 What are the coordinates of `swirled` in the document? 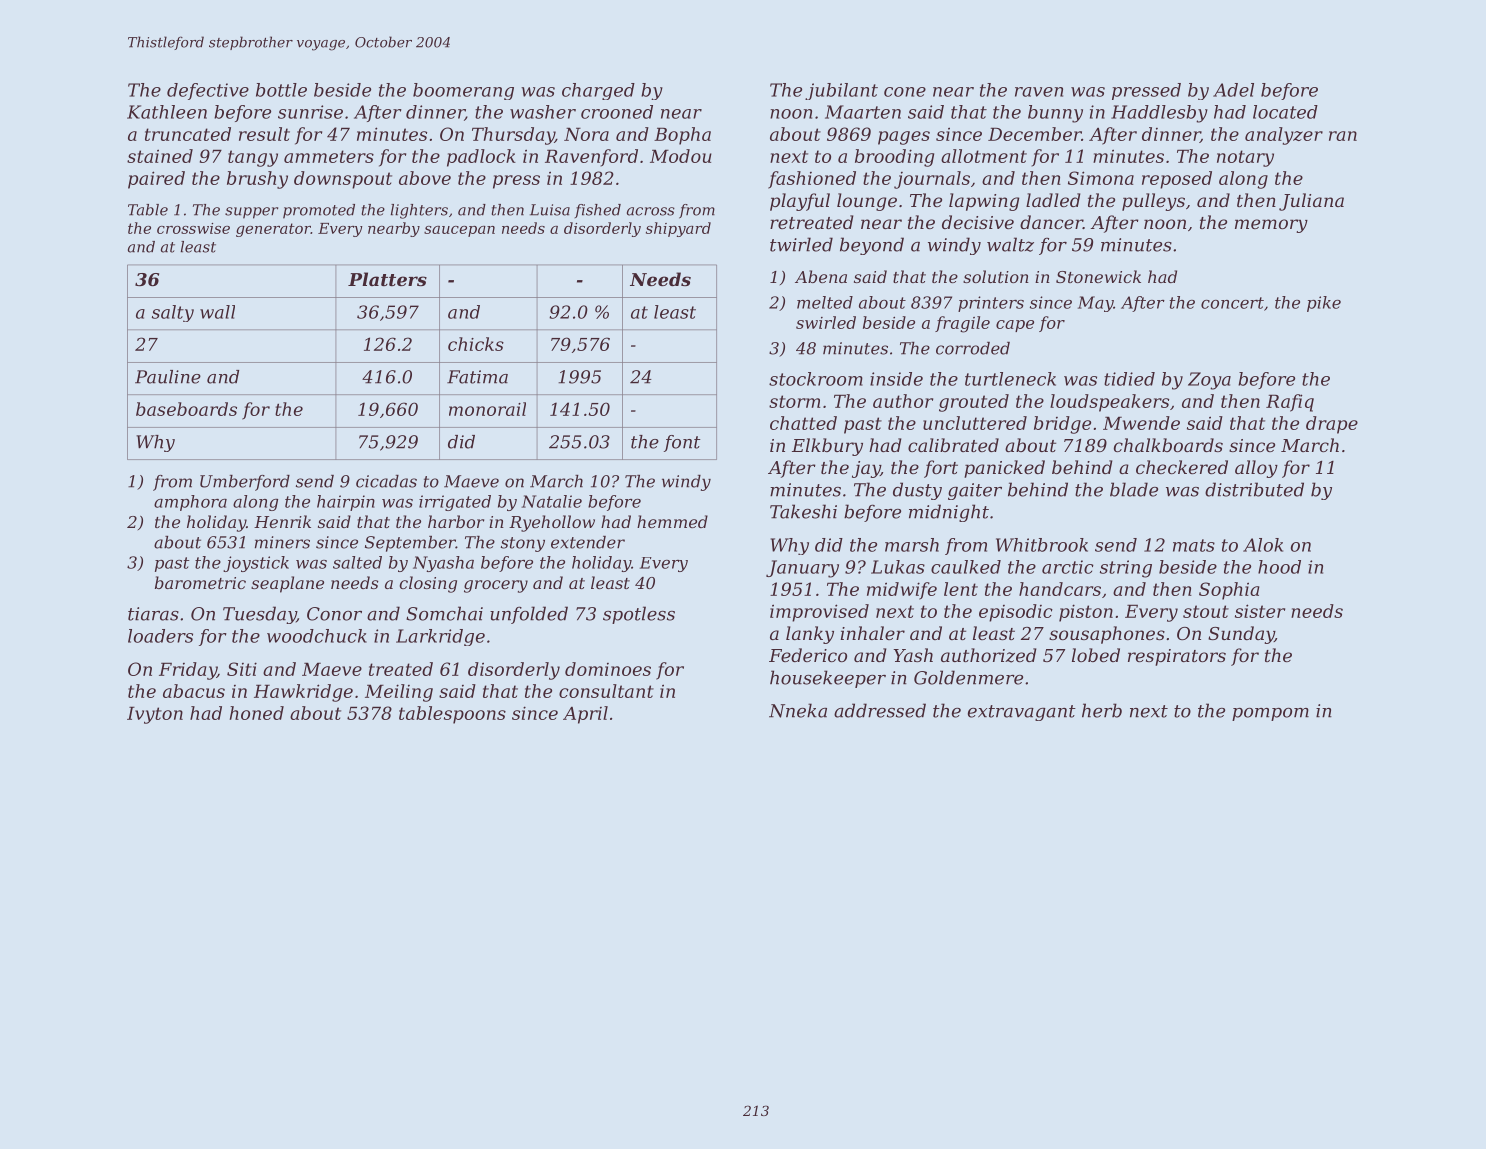 It's located at (826, 322).
